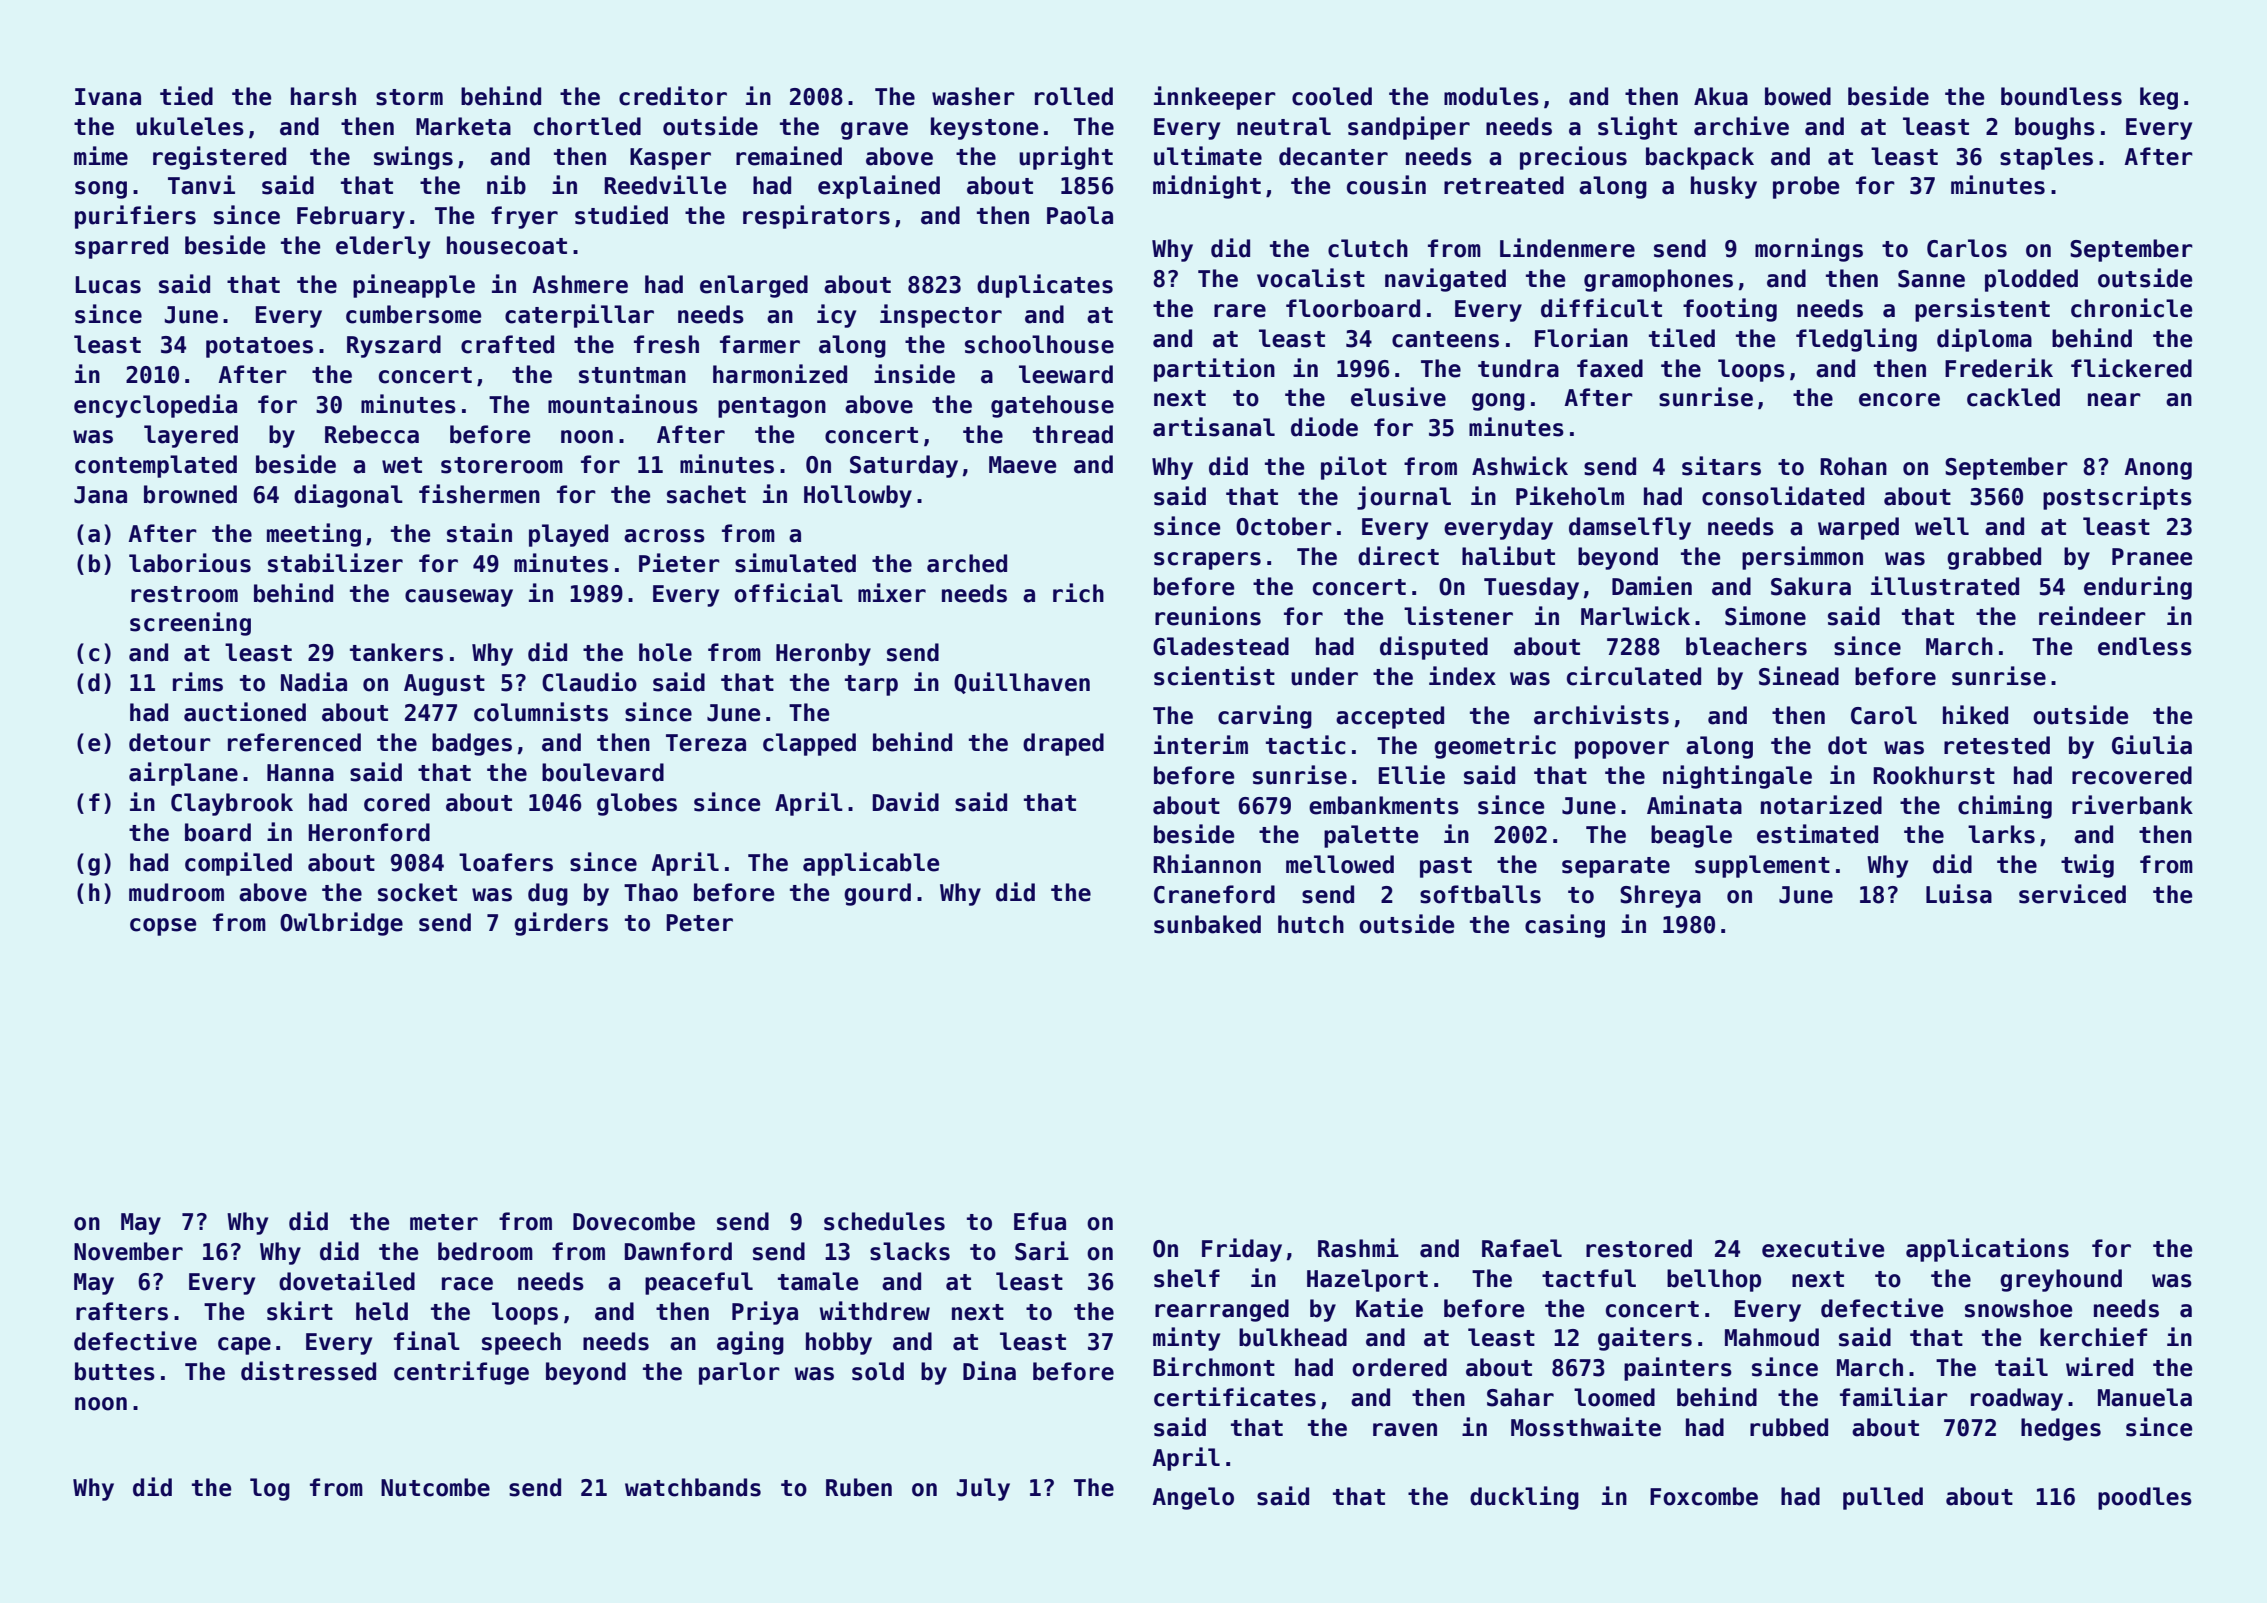  Describe the element at coordinates (444, 1222) in the screenshot. I see `meter` at that location.
